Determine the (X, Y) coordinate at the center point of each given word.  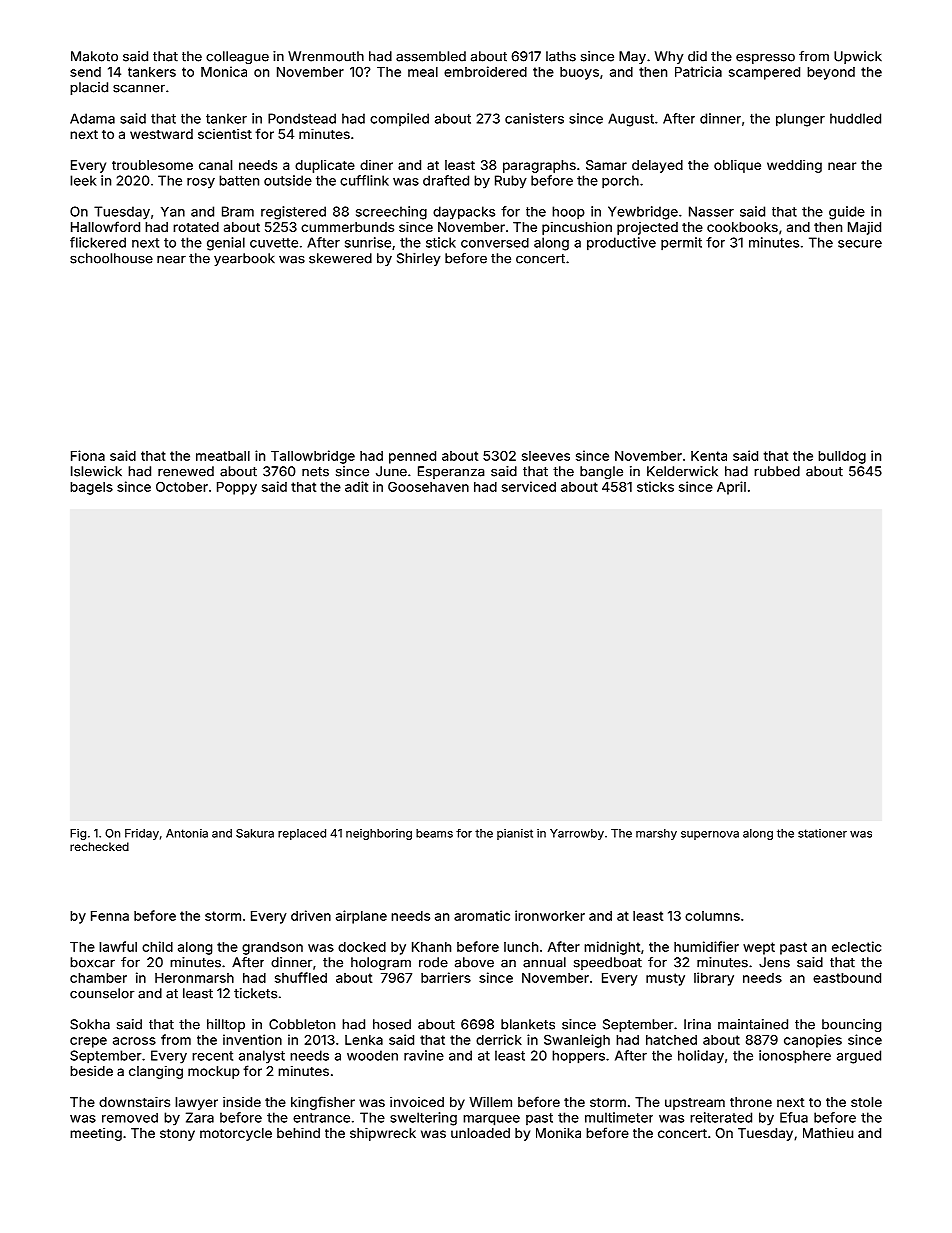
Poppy (237, 488)
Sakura (255, 833)
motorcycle (236, 1134)
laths (561, 56)
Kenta (709, 456)
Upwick (858, 57)
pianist (515, 834)
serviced (529, 486)
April (731, 488)
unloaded (480, 1133)
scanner (139, 88)
